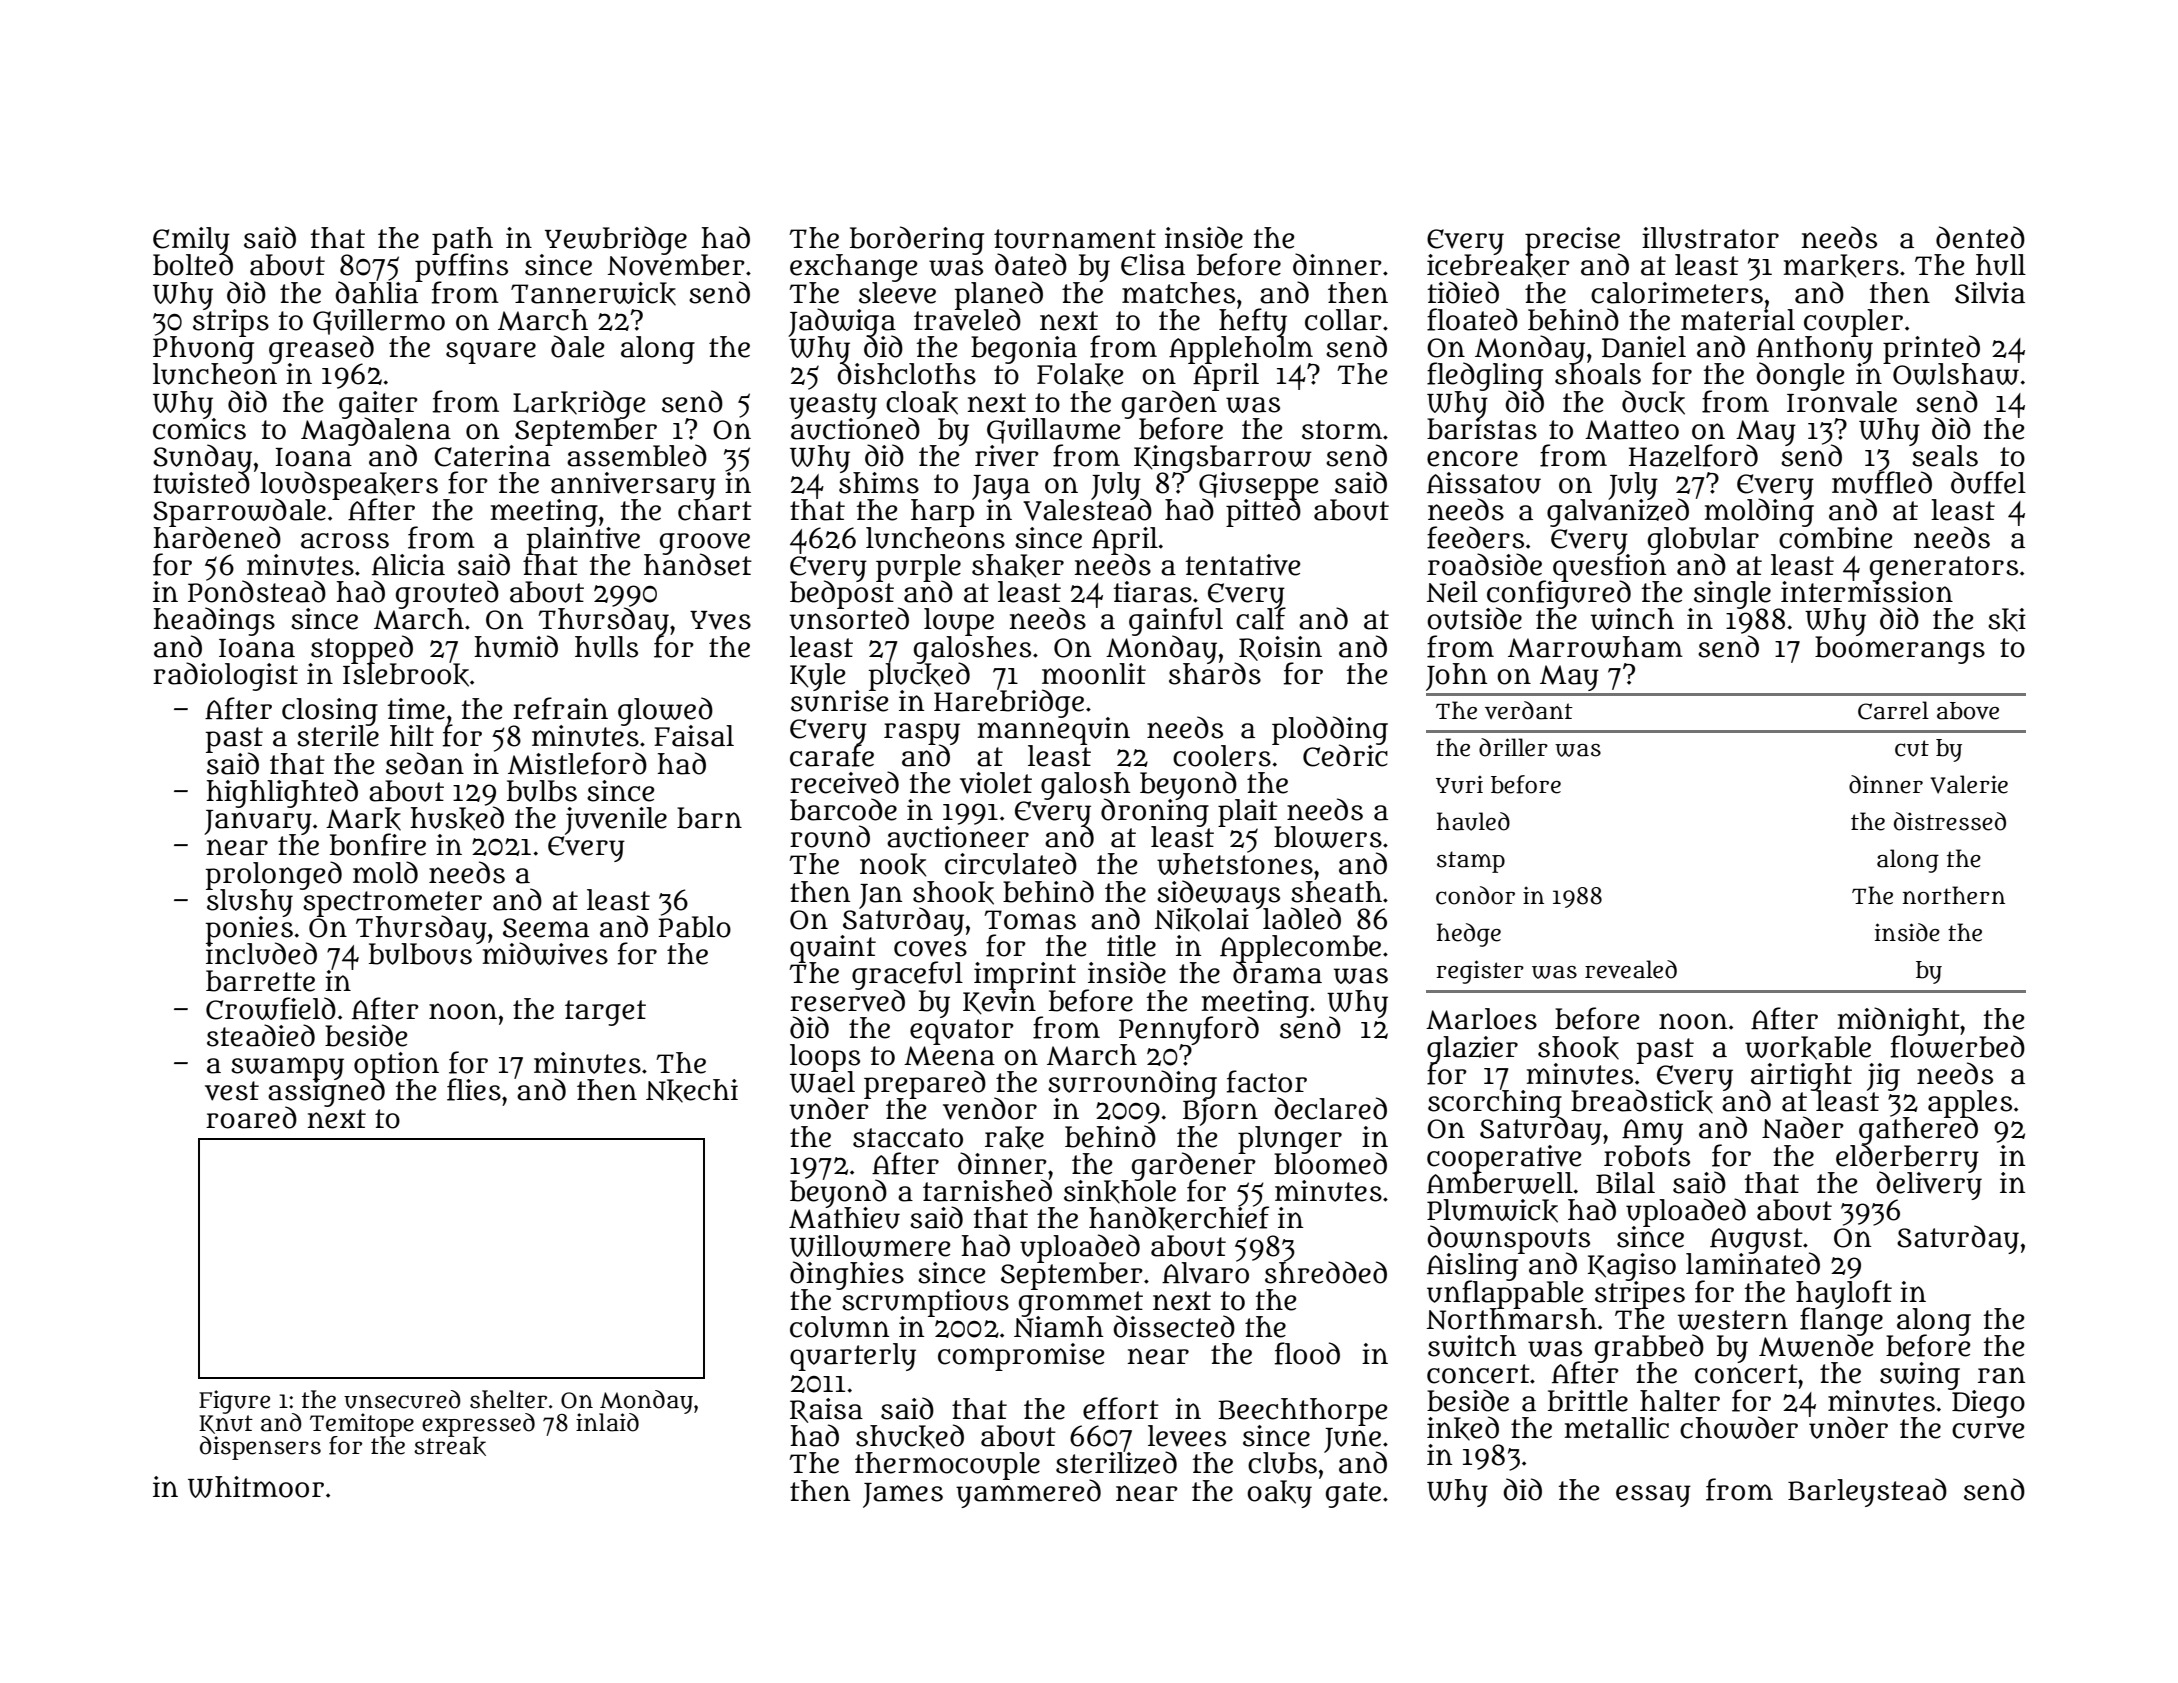 The width and height of the screenshot is (2178, 1683). Describe the element at coordinates (1277, 973) in the screenshot. I see `drama` at that location.
